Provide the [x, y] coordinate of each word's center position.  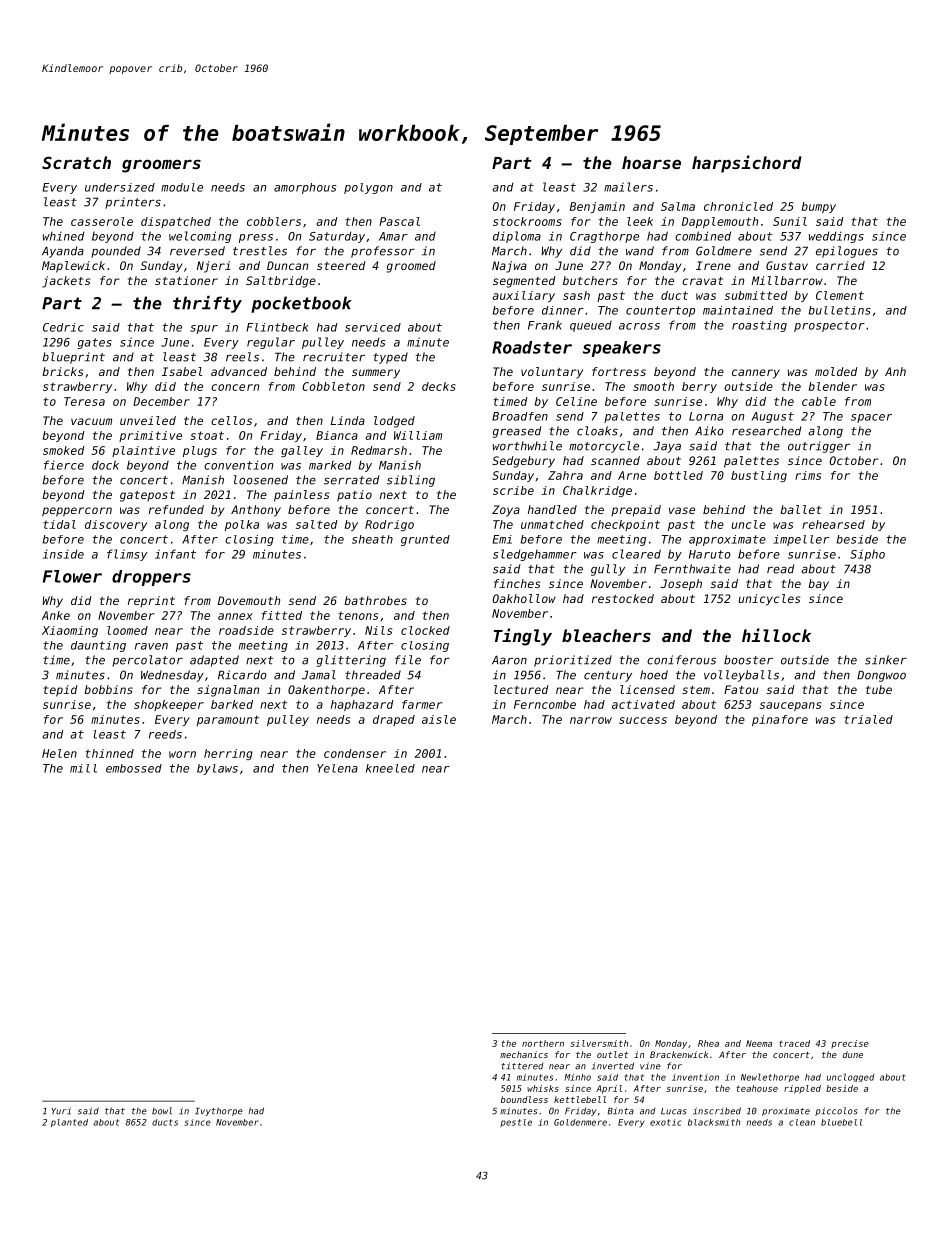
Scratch [76, 162]
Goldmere [724, 251]
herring [228, 754]
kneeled [390, 768]
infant [175, 554]
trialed [868, 719]
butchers [590, 280]
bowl [162, 1111]
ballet [800, 509]
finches [517, 583]
